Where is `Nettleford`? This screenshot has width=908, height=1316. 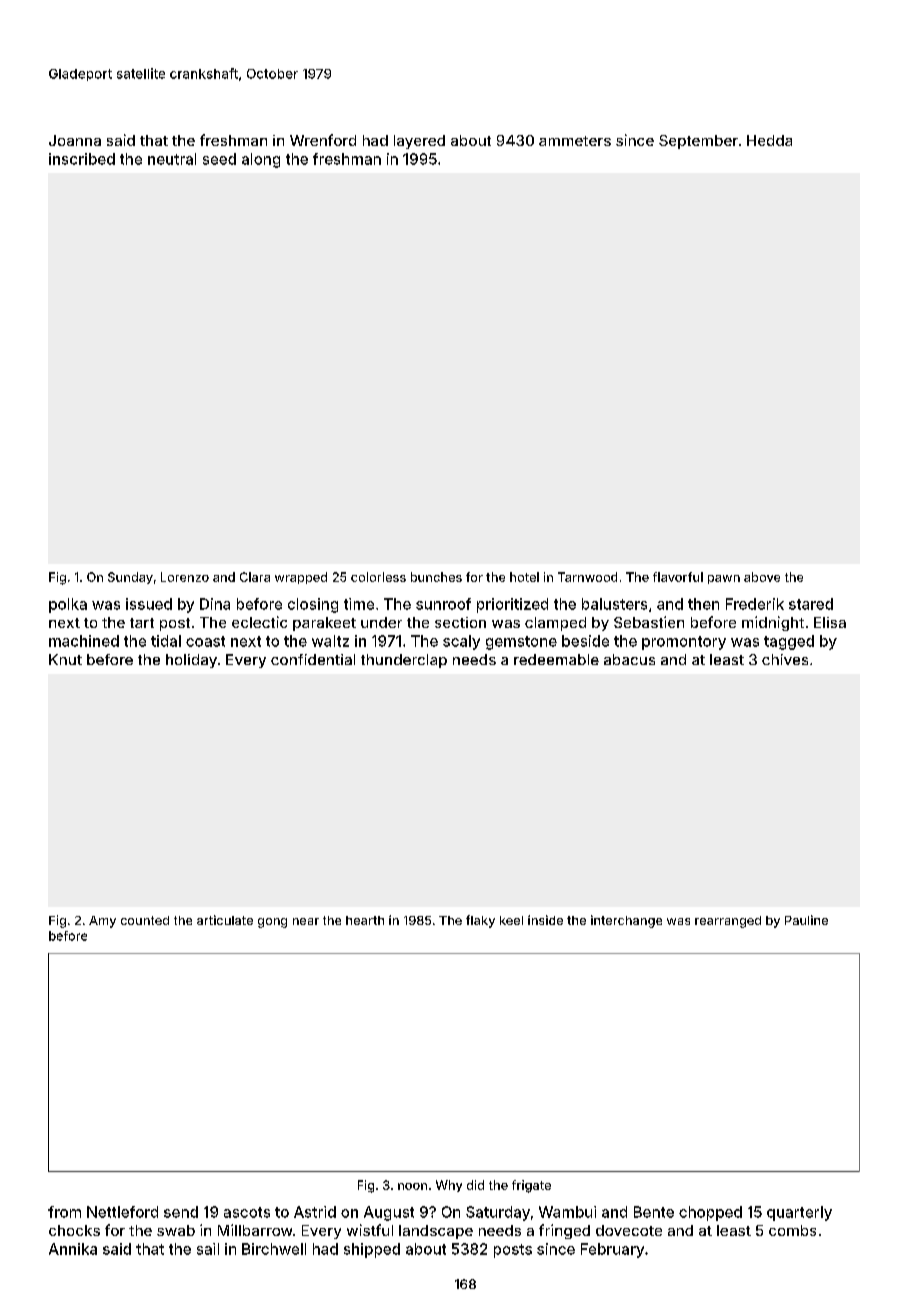
Nettleford is located at coordinates (122, 1212).
